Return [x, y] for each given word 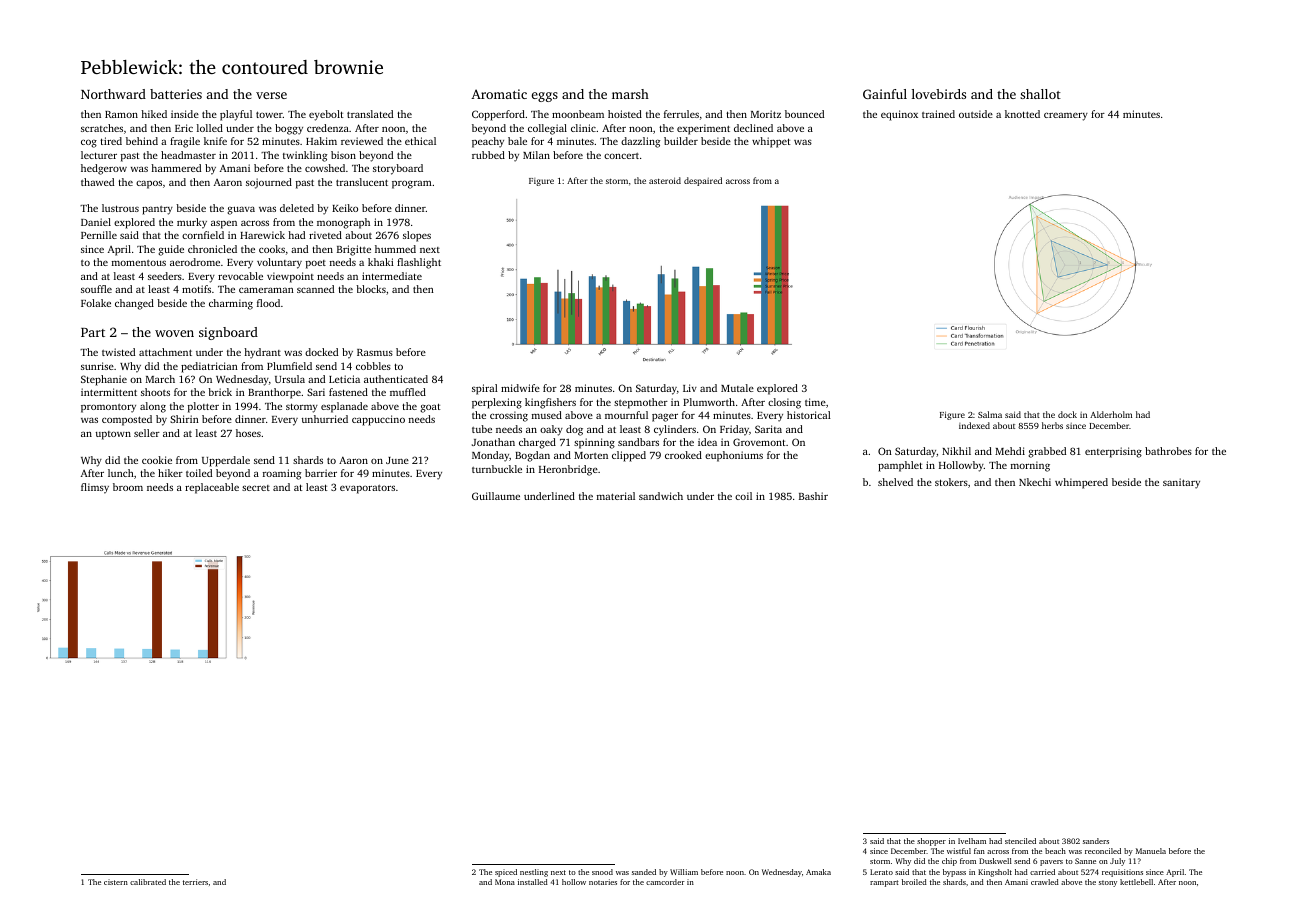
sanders [1096, 841]
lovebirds [939, 94]
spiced [506, 873]
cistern [116, 882]
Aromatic [499, 94]
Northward [113, 94]
